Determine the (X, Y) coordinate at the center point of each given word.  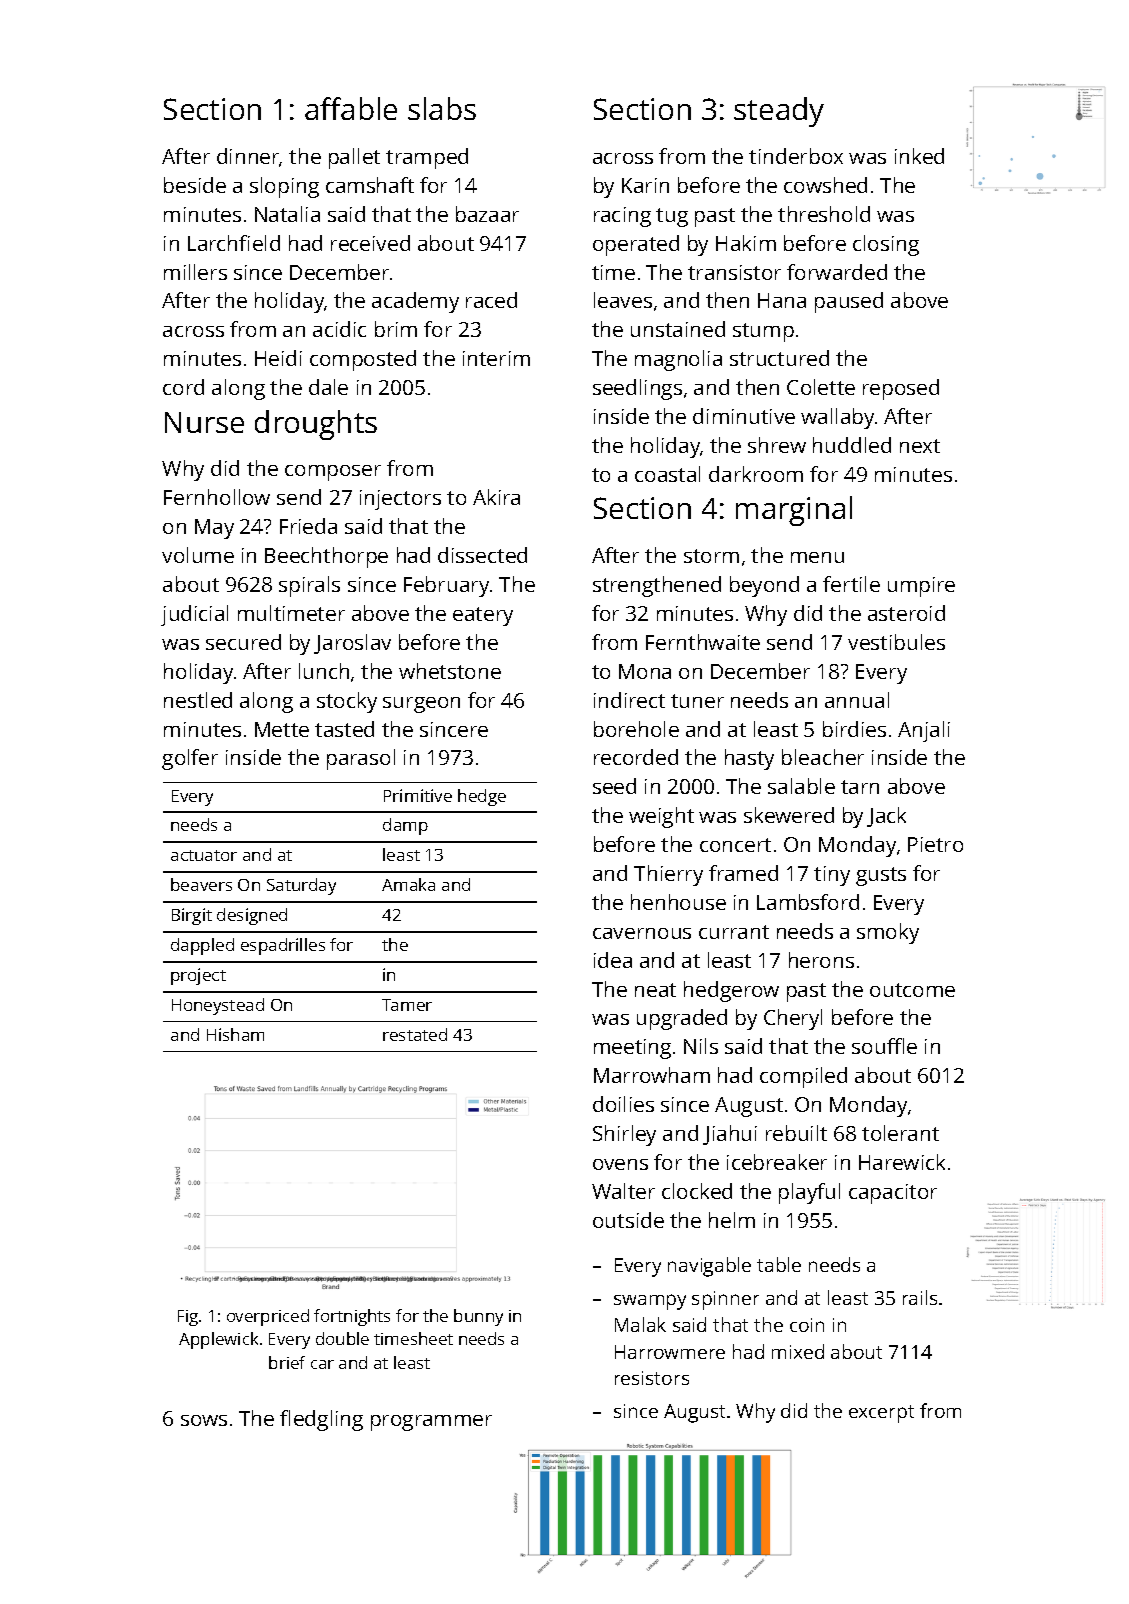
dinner (248, 157)
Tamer (407, 1005)
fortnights (352, 1317)
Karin (645, 185)
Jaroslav (352, 644)
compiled (803, 1077)
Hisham (235, 1034)
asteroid (906, 613)
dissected (482, 555)
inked (919, 156)
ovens (620, 1164)
